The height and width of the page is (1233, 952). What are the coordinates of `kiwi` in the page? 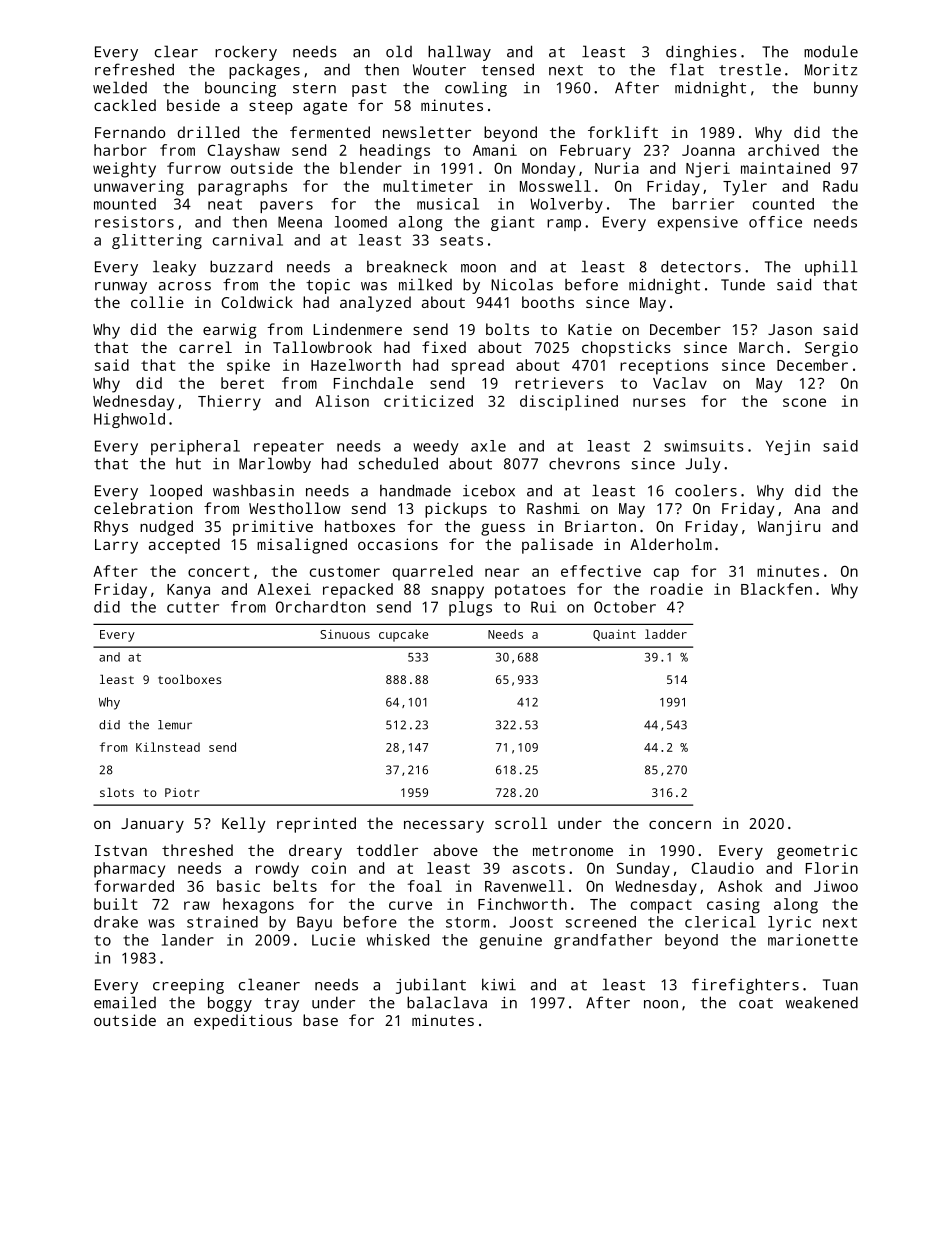 It's located at (499, 984).
